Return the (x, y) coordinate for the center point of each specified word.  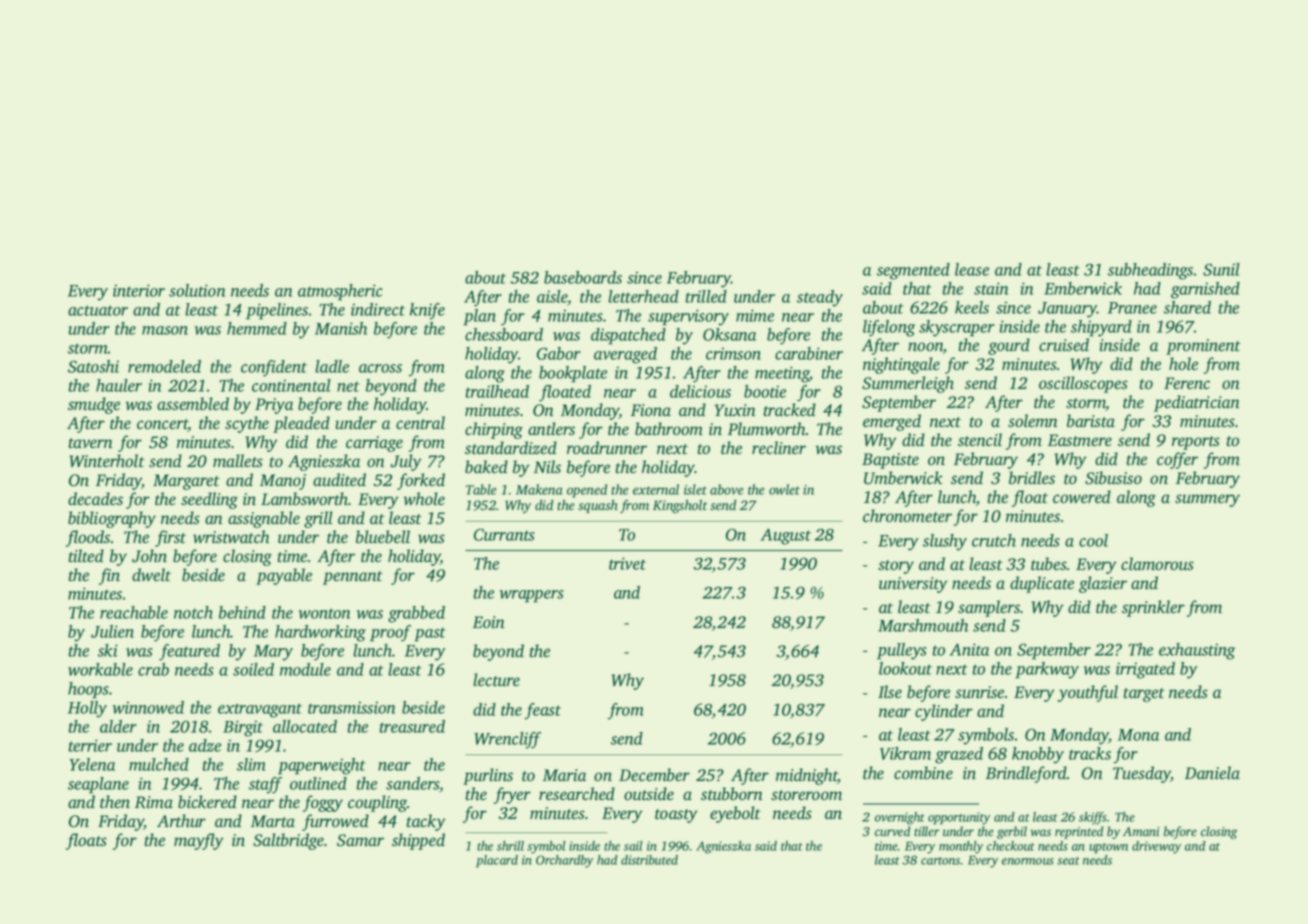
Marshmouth (923, 625)
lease (972, 269)
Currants (504, 534)
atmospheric (340, 292)
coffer (1177, 460)
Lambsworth (305, 499)
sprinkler (1153, 608)
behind (242, 612)
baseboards (583, 277)
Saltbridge (288, 841)
